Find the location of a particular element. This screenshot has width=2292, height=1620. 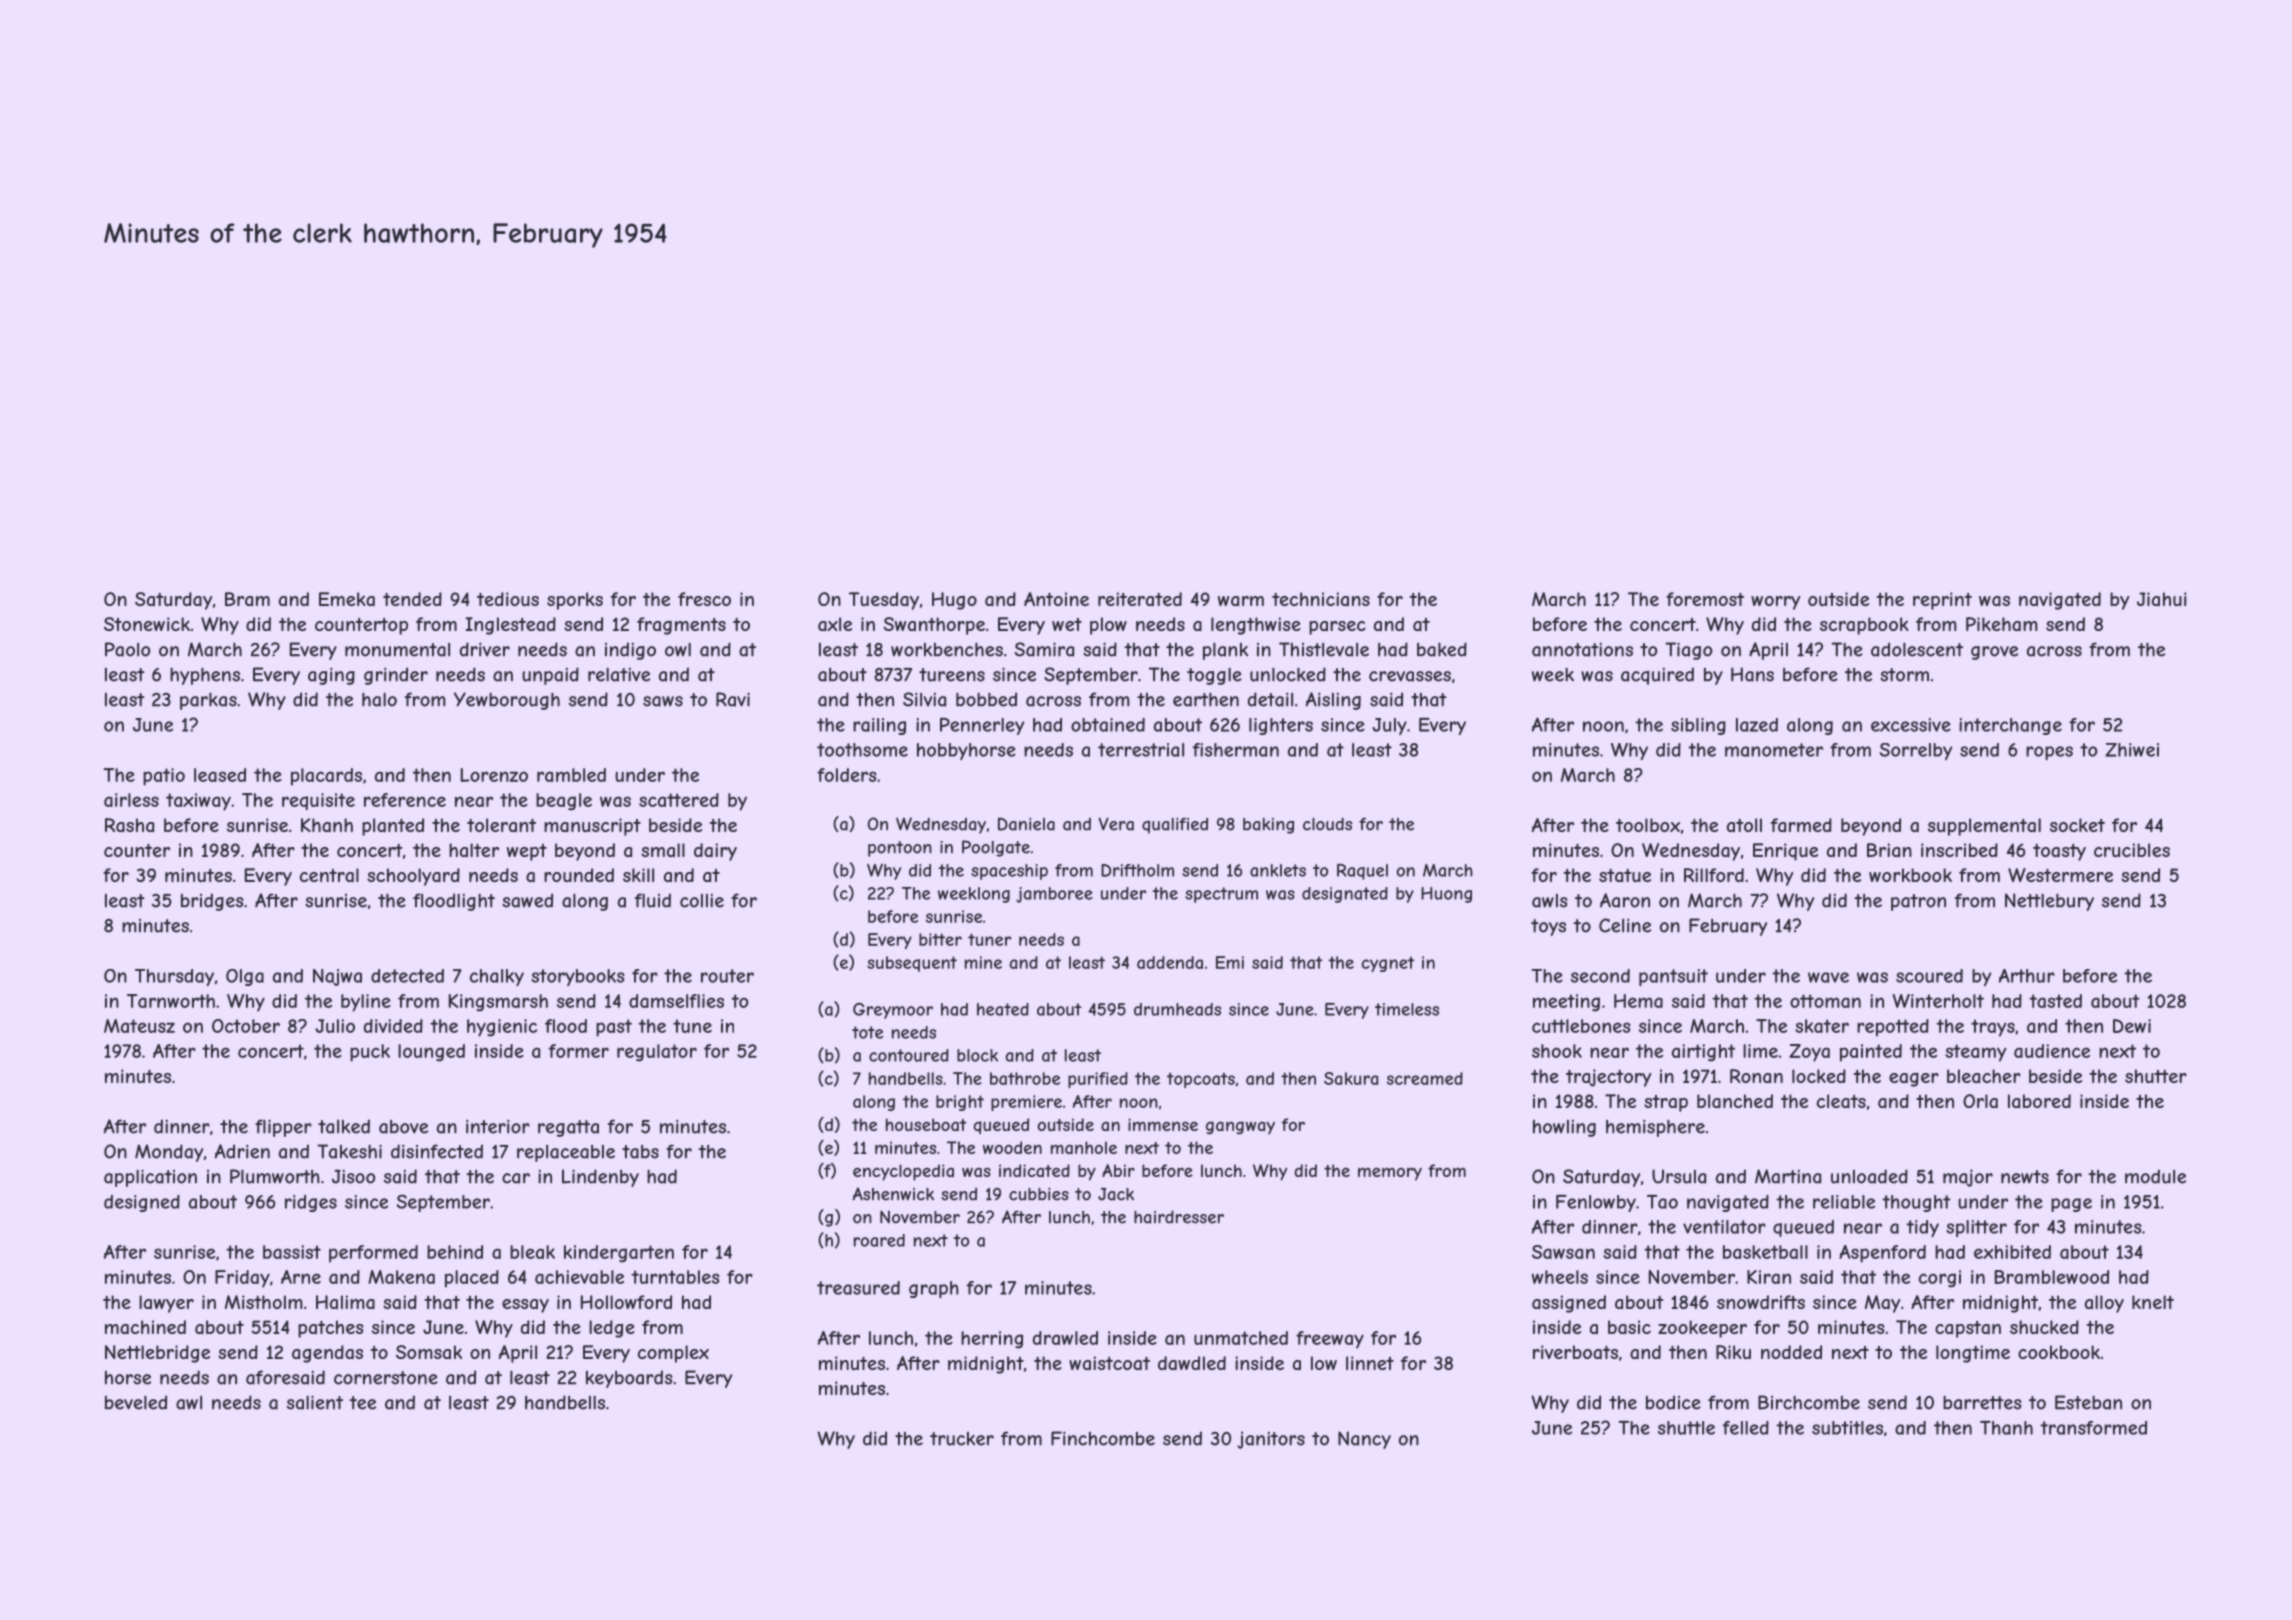

hairdresser is located at coordinates (1179, 1217).
